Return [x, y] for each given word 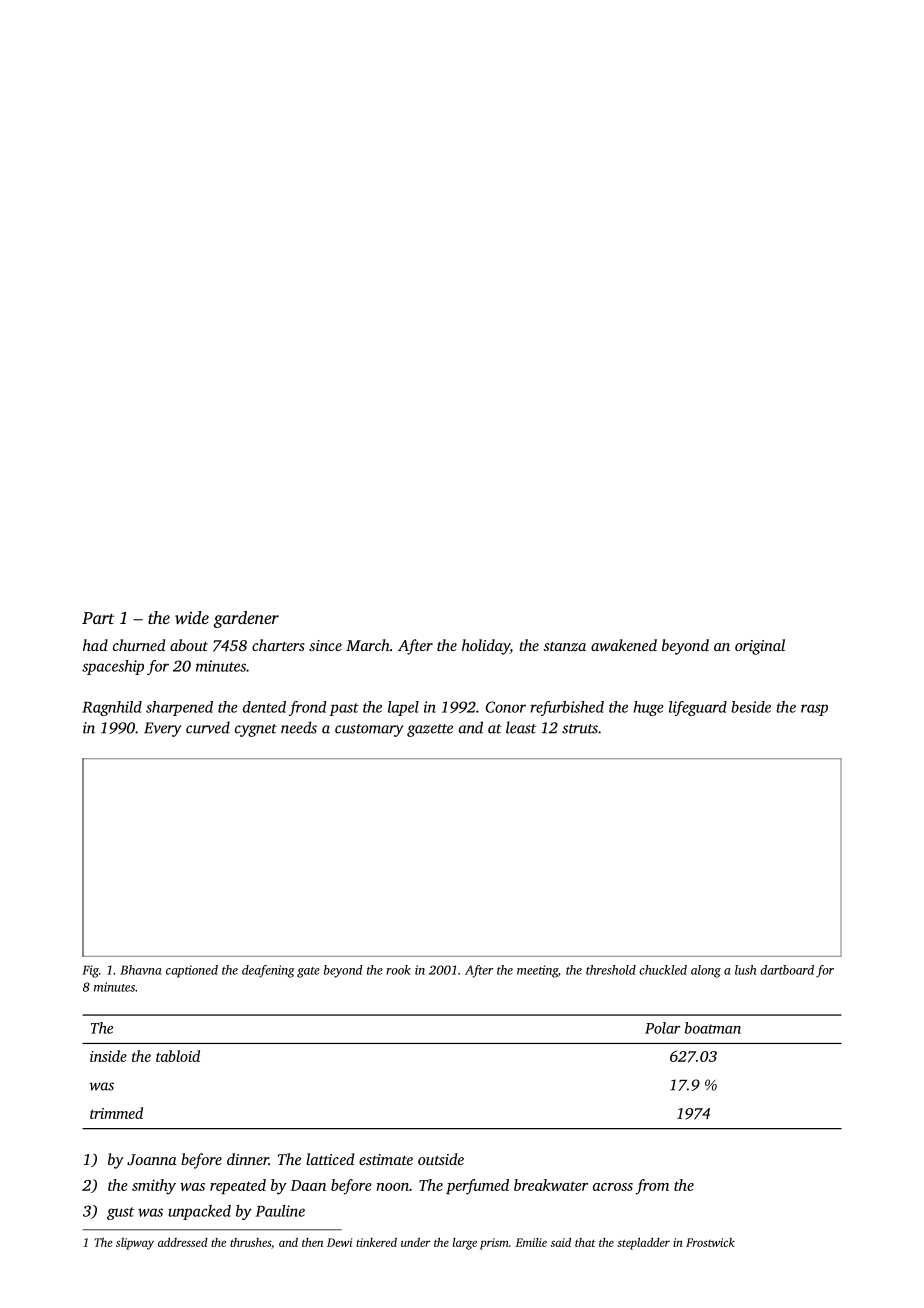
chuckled [663, 970]
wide [192, 617]
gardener [246, 619]
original [760, 647]
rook [398, 970]
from [652, 1187]
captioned [192, 971]
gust [120, 1213]
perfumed [477, 1187]
